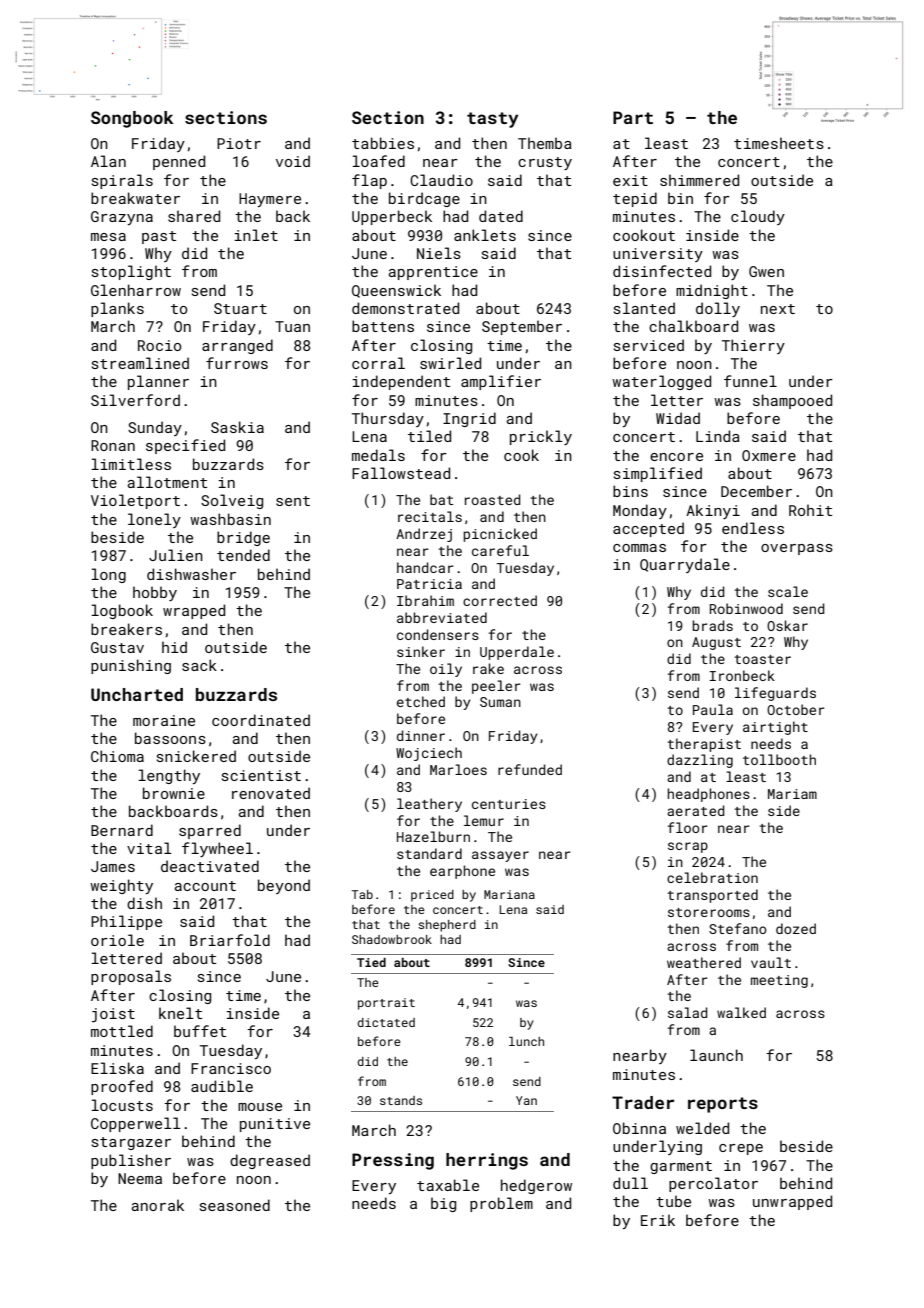 The width and height of the screenshot is (924, 1308). What do you see at coordinates (810, 510) in the screenshot?
I see `Rohit` at bounding box center [810, 510].
